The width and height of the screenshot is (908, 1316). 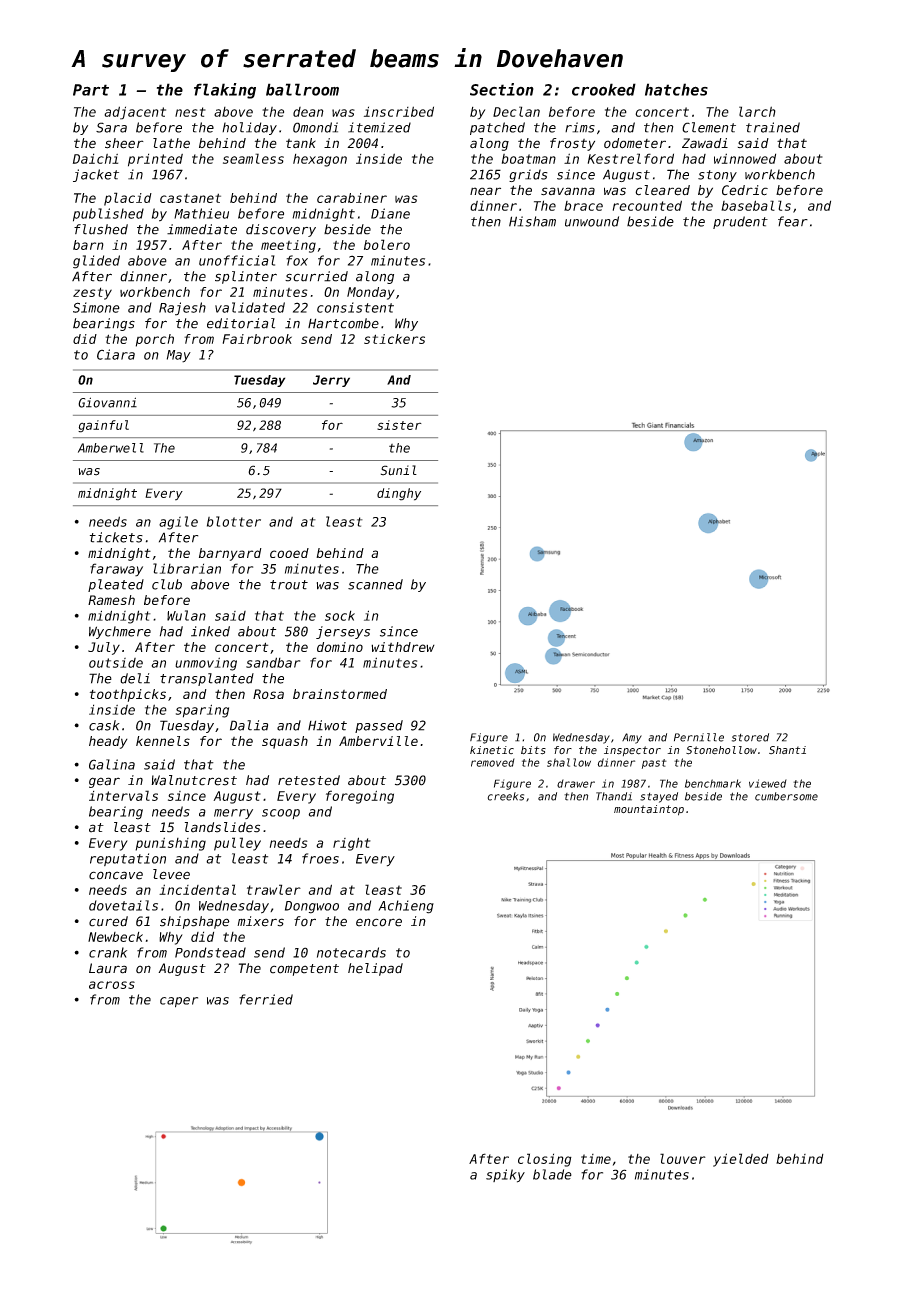 What do you see at coordinates (502, 89) in the screenshot?
I see `Section` at bounding box center [502, 89].
